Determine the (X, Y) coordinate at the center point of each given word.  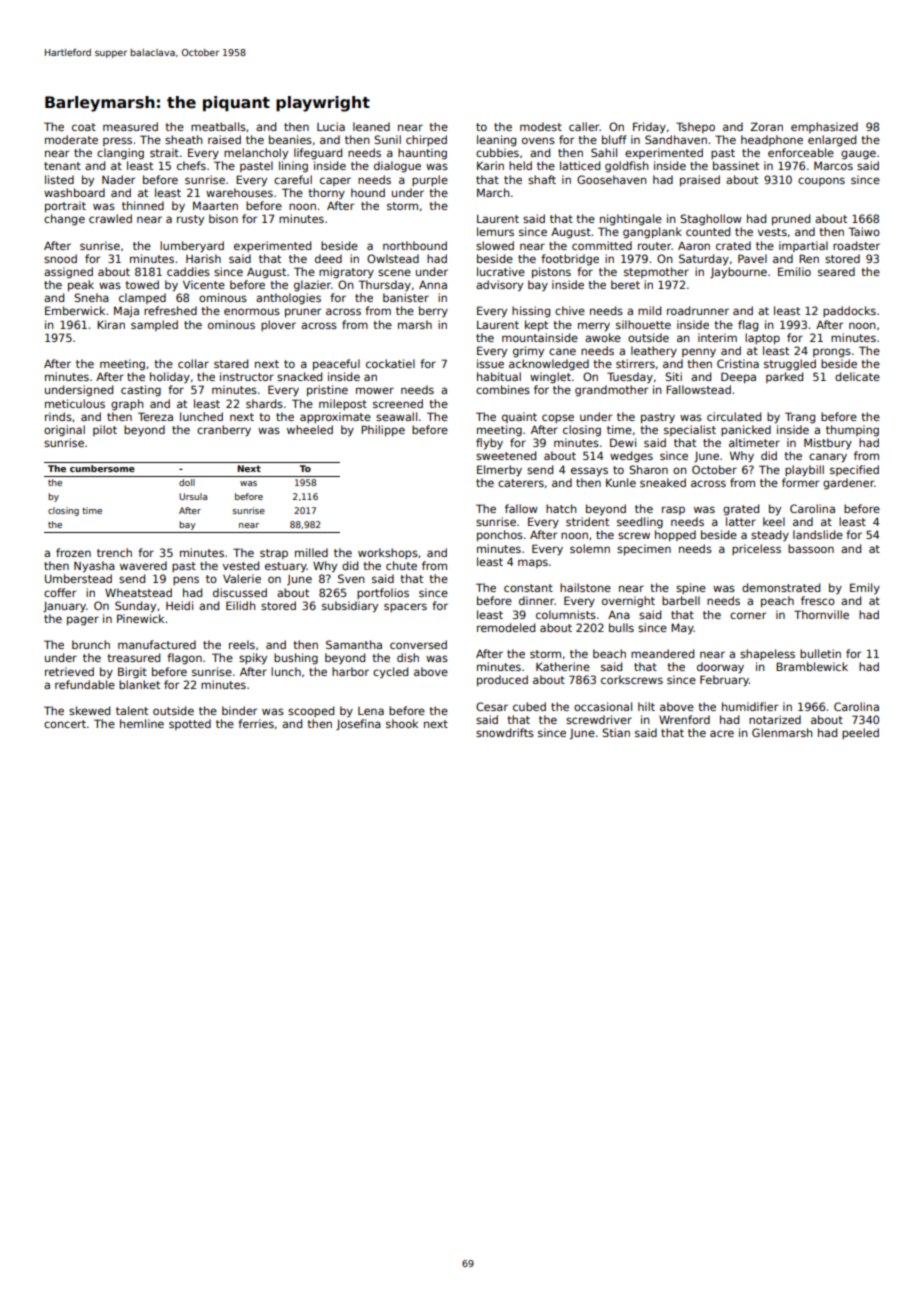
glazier (312, 286)
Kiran (111, 324)
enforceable (801, 152)
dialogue (397, 167)
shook (402, 723)
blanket (139, 684)
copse (558, 418)
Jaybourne (738, 273)
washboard (74, 192)
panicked (746, 430)
